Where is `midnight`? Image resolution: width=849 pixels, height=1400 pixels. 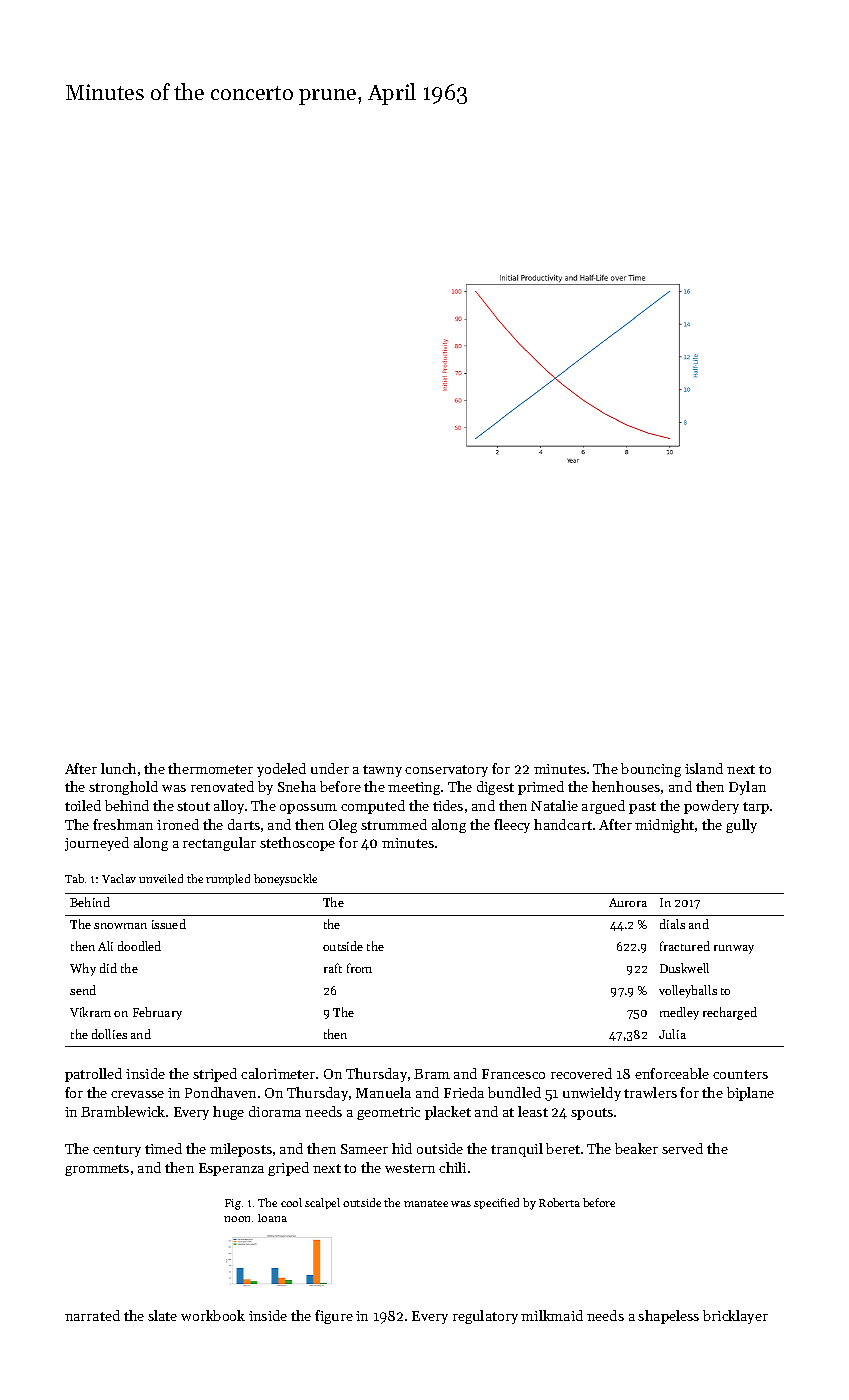 midnight is located at coordinates (664, 826).
